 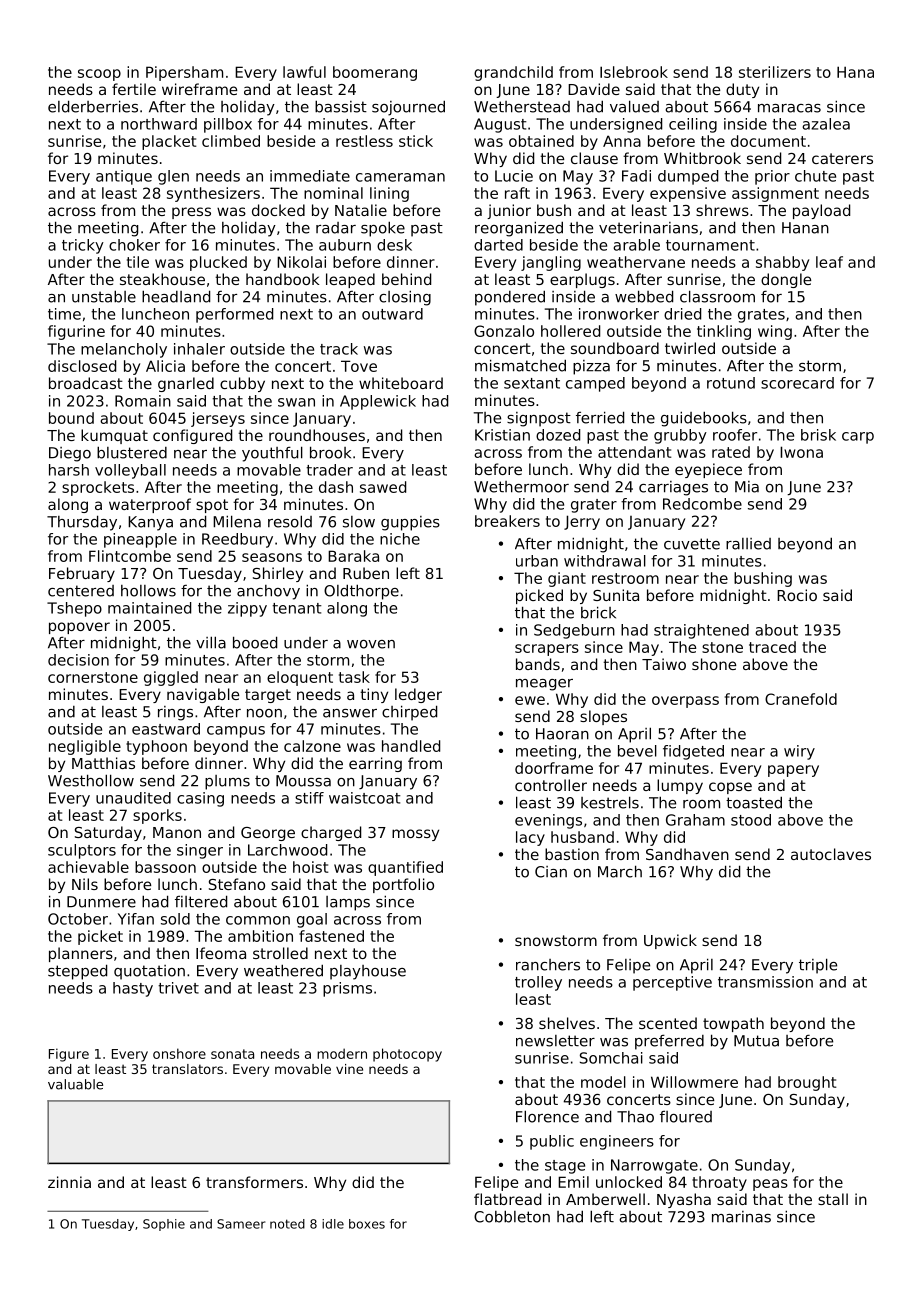 I want to click on outward, so click(x=392, y=314).
